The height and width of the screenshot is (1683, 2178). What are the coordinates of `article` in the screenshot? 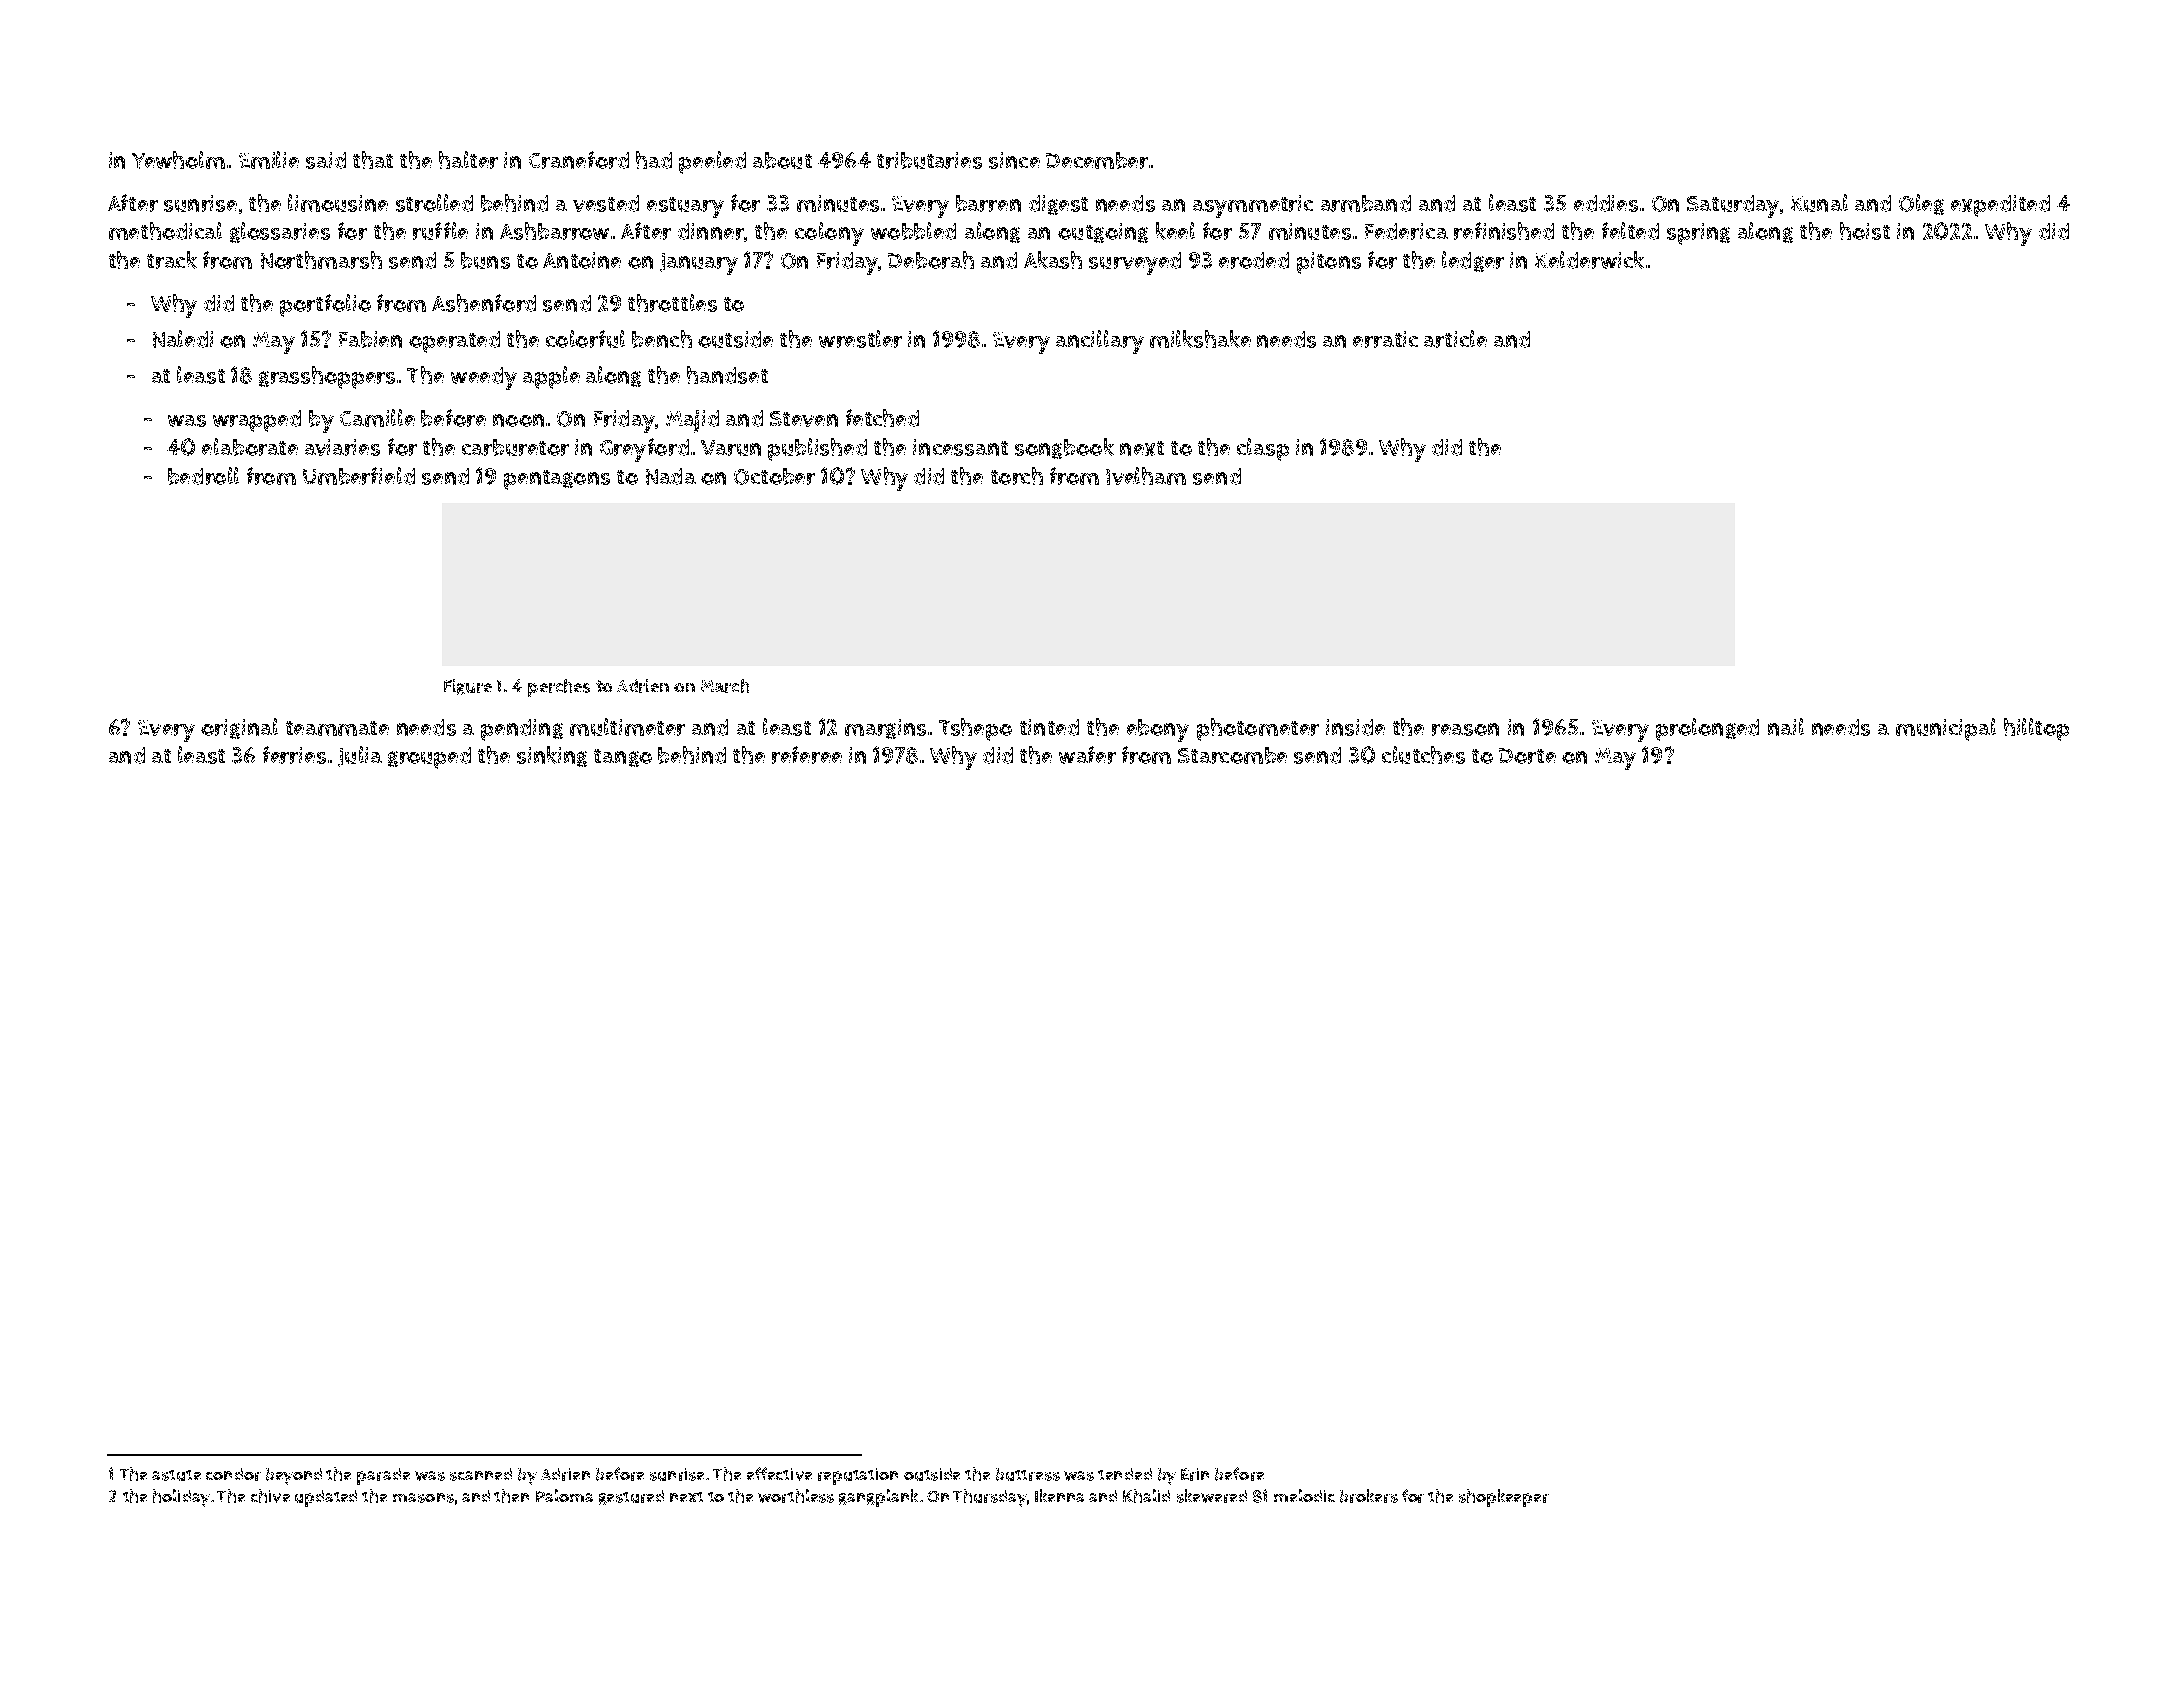 It's located at (1455, 339).
